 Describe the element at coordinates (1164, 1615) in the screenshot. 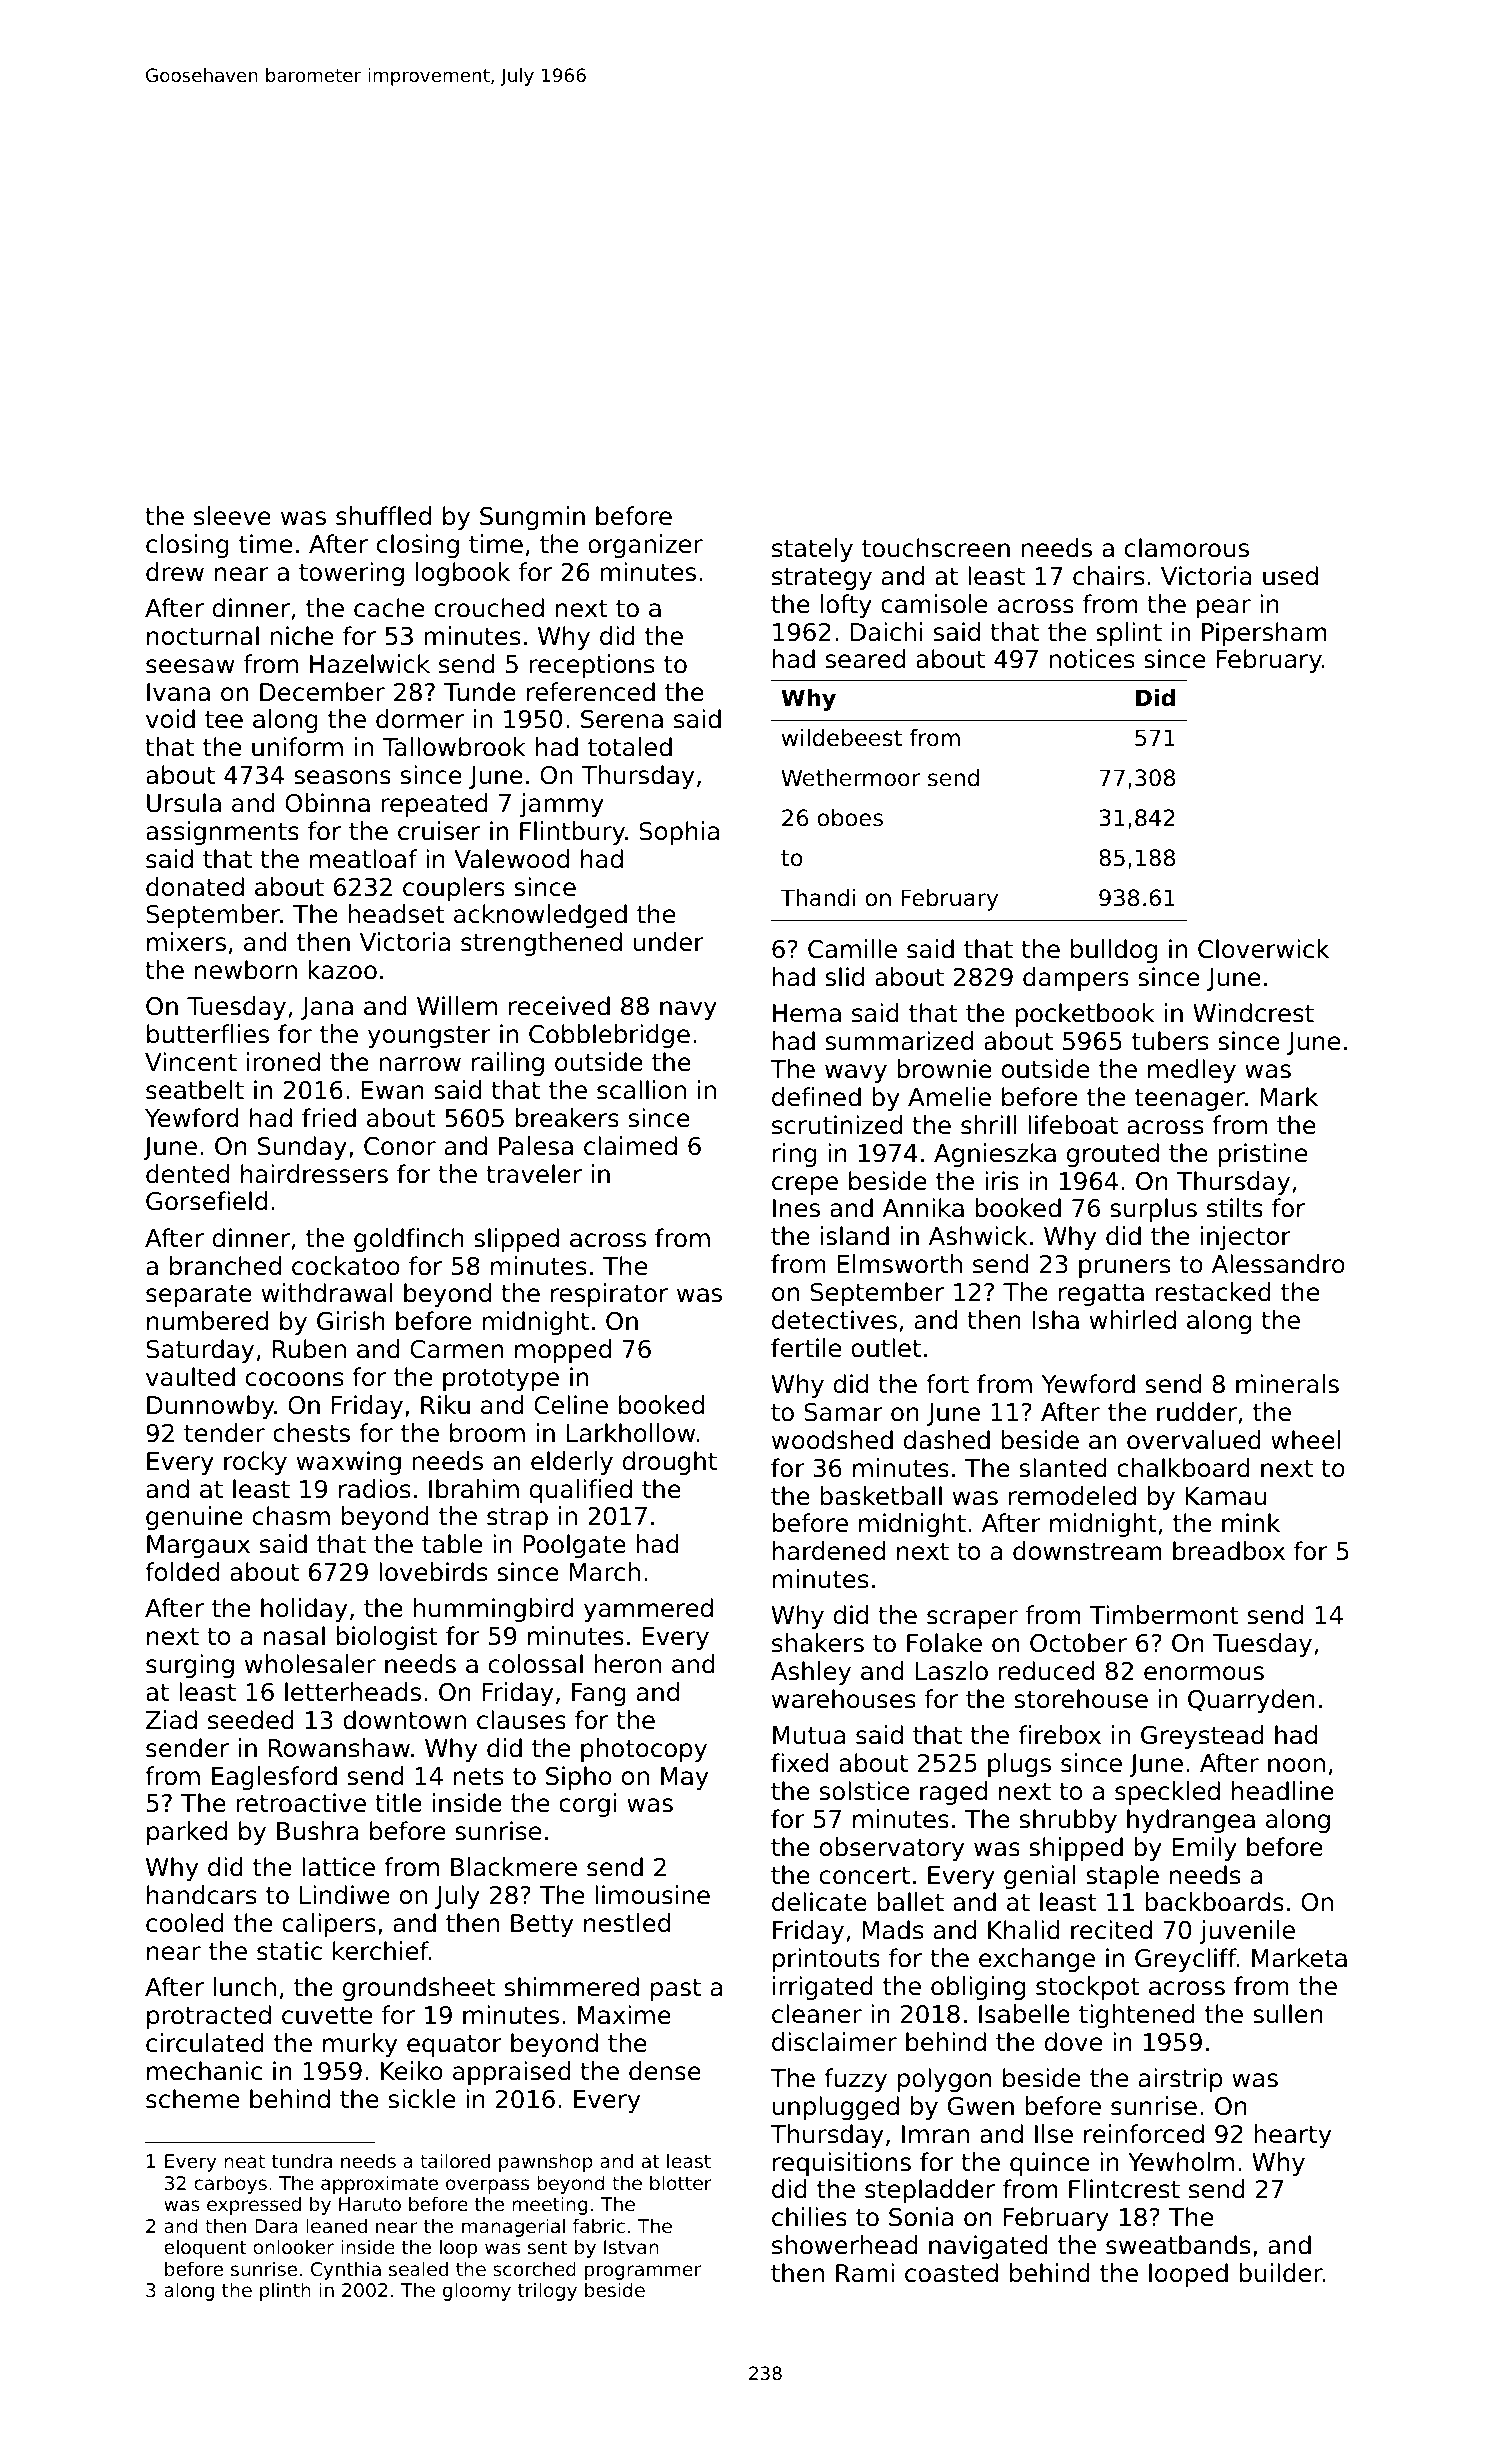

I see `Timbermont` at that location.
